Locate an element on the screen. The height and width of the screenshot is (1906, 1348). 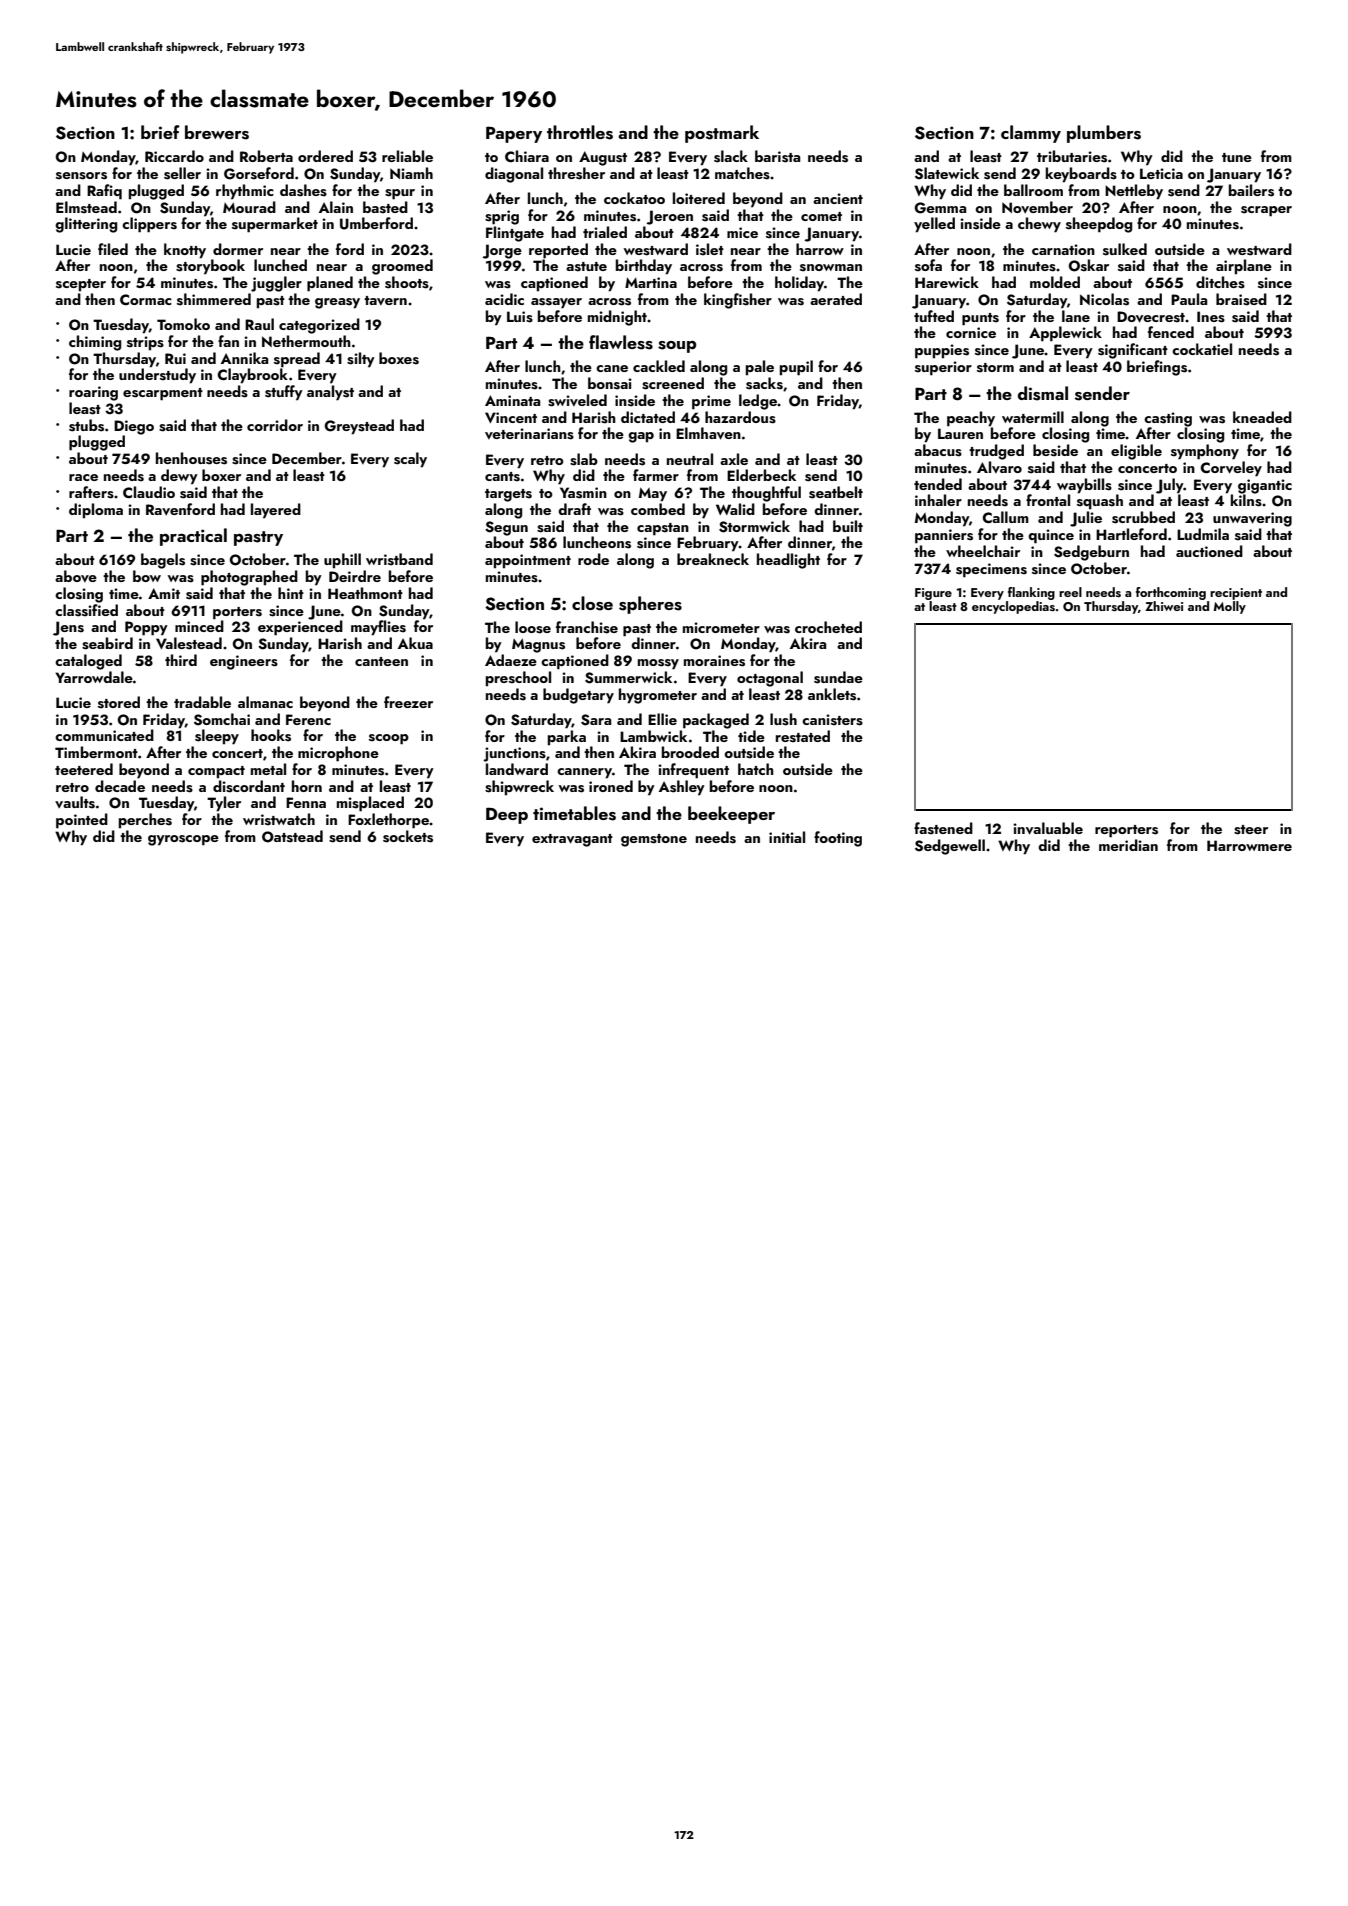
prime is located at coordinates (711, 402).
